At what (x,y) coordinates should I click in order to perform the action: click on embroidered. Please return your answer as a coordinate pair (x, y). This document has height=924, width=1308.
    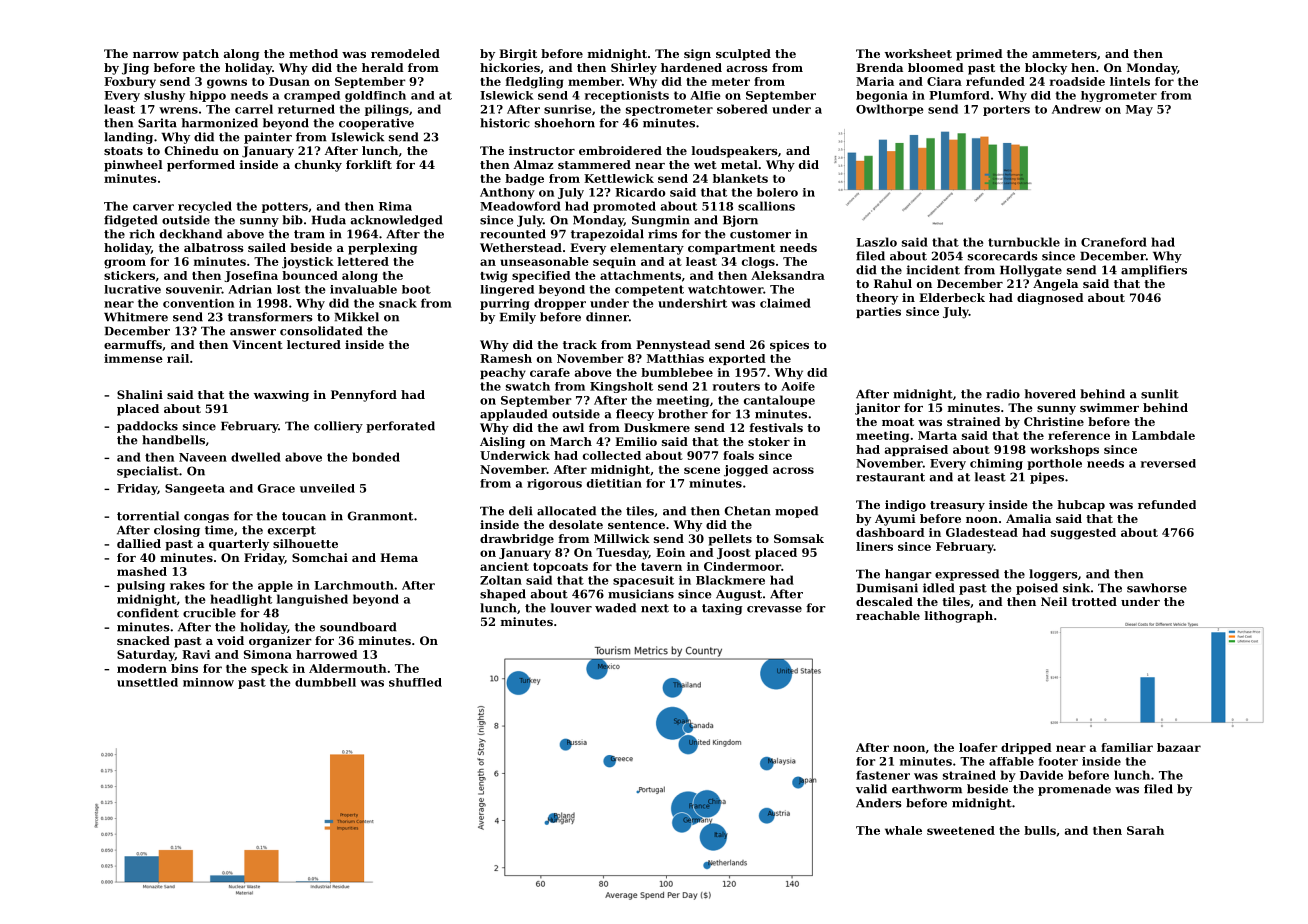
    Looking at the image, I should click on (620, 150).
